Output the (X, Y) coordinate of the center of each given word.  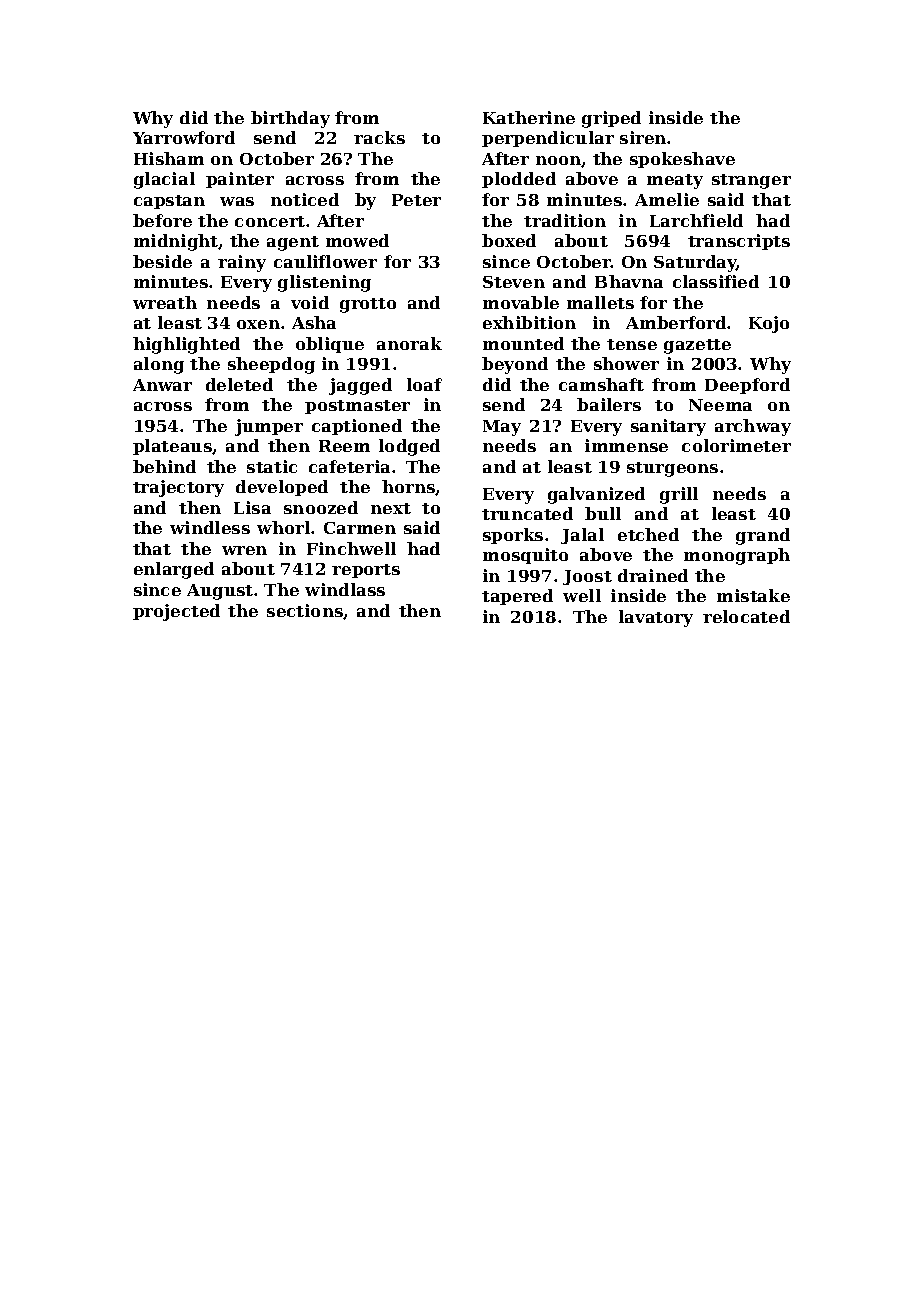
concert (270, 221)
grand (763, 536)
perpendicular (548, 139)
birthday (290, 119)
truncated (527, 513)
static (272, 466)
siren (643, 137)
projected (176, 612)
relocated (746, 616)
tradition (565, 220)
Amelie (667, 199)
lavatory (656, 618)
